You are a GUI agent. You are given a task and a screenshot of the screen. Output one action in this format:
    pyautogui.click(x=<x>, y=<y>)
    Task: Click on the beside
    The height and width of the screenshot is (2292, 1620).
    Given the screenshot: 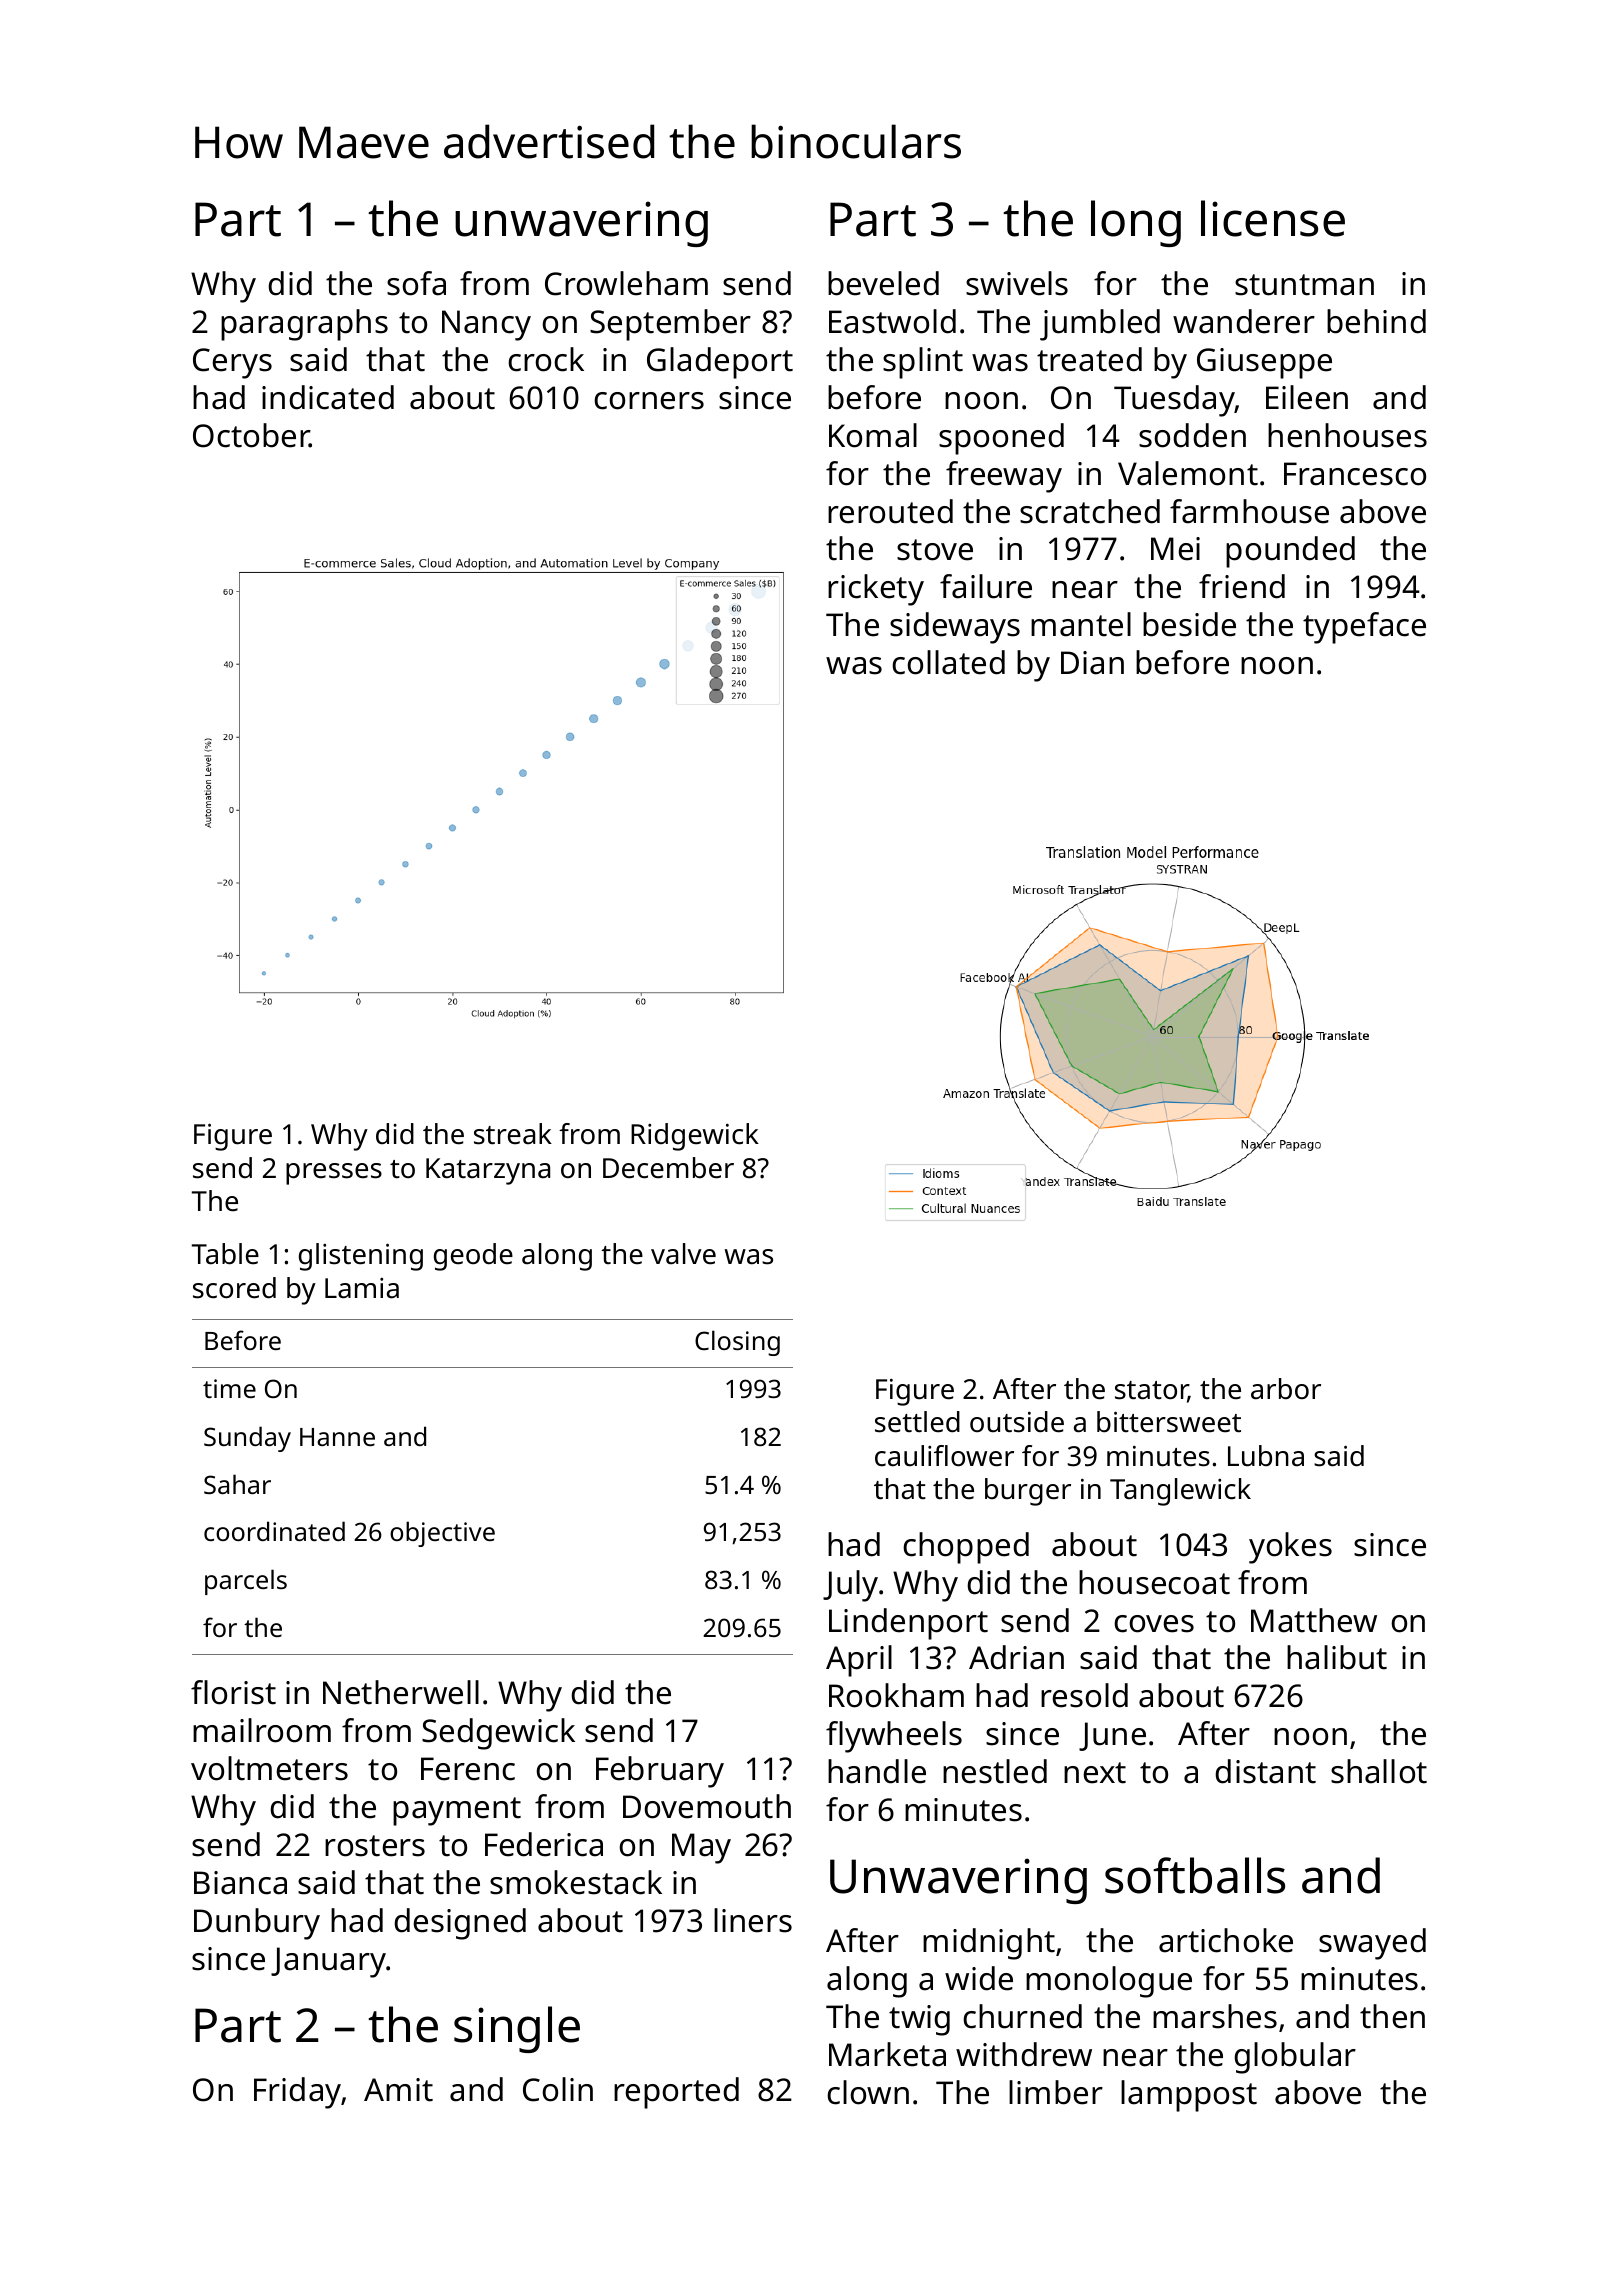 What is the action you would take?
    pyautogui.click(x=1189, y=624)
